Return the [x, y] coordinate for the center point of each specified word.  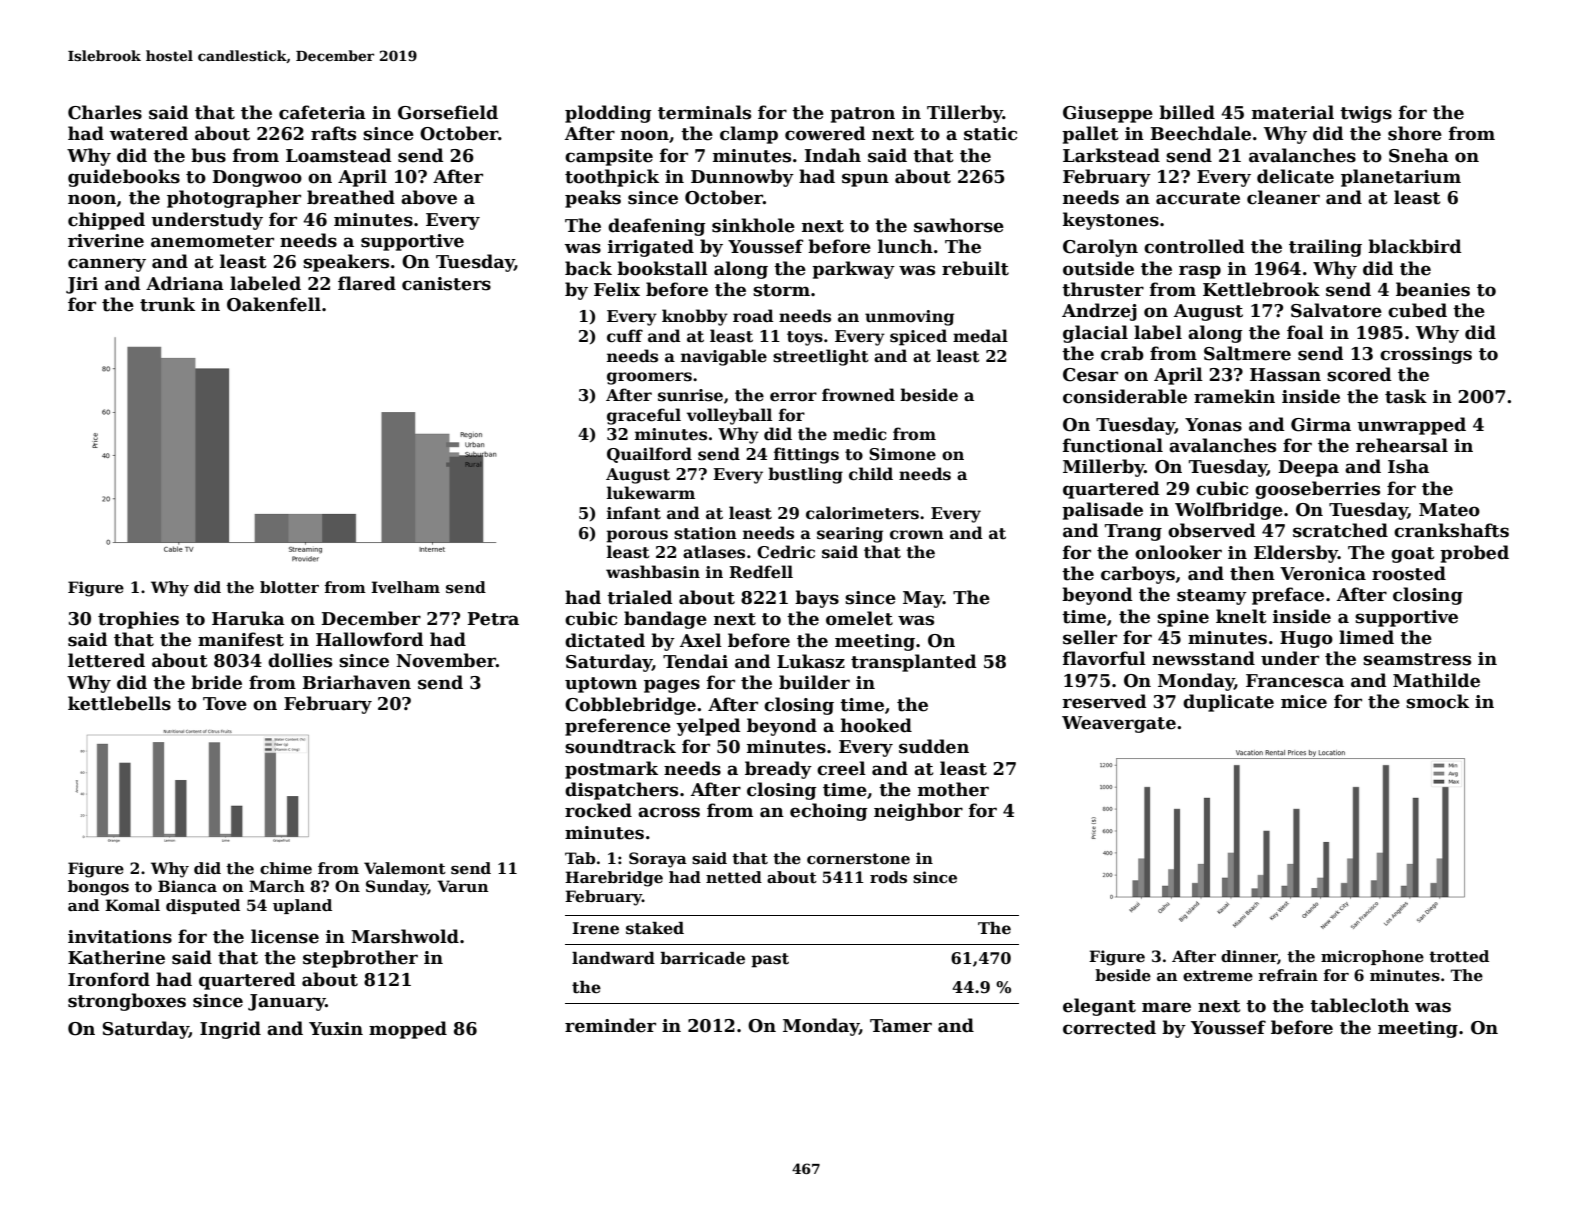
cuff [625, 336]
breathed [351, 197]
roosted [1409, 573]
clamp [749, 135]
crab [1122, 353]
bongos [98, 888]
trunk [167, 304]
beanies [1433, 289]
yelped [708, 727]
